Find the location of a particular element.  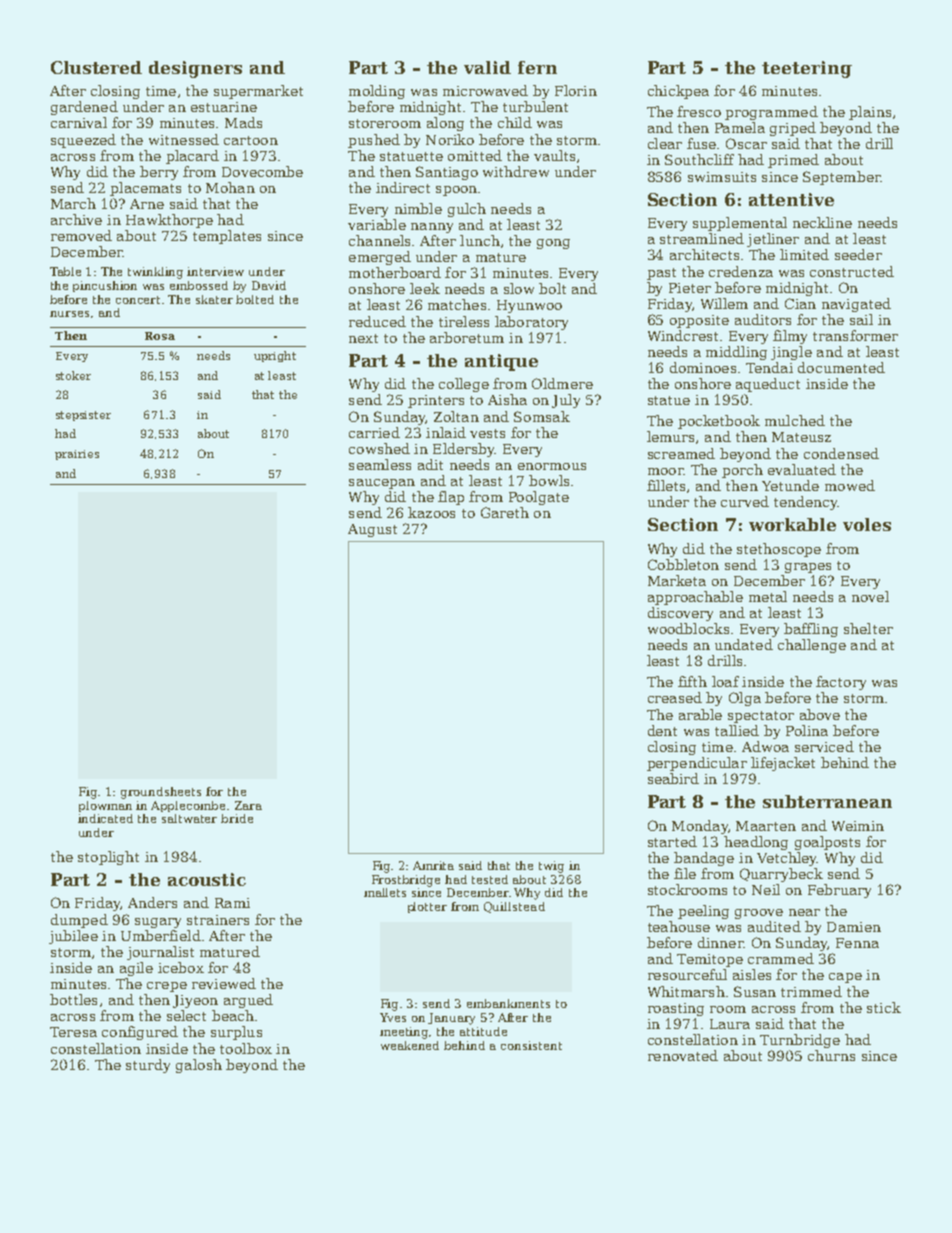

slow is located at coordinates (519, 288).
